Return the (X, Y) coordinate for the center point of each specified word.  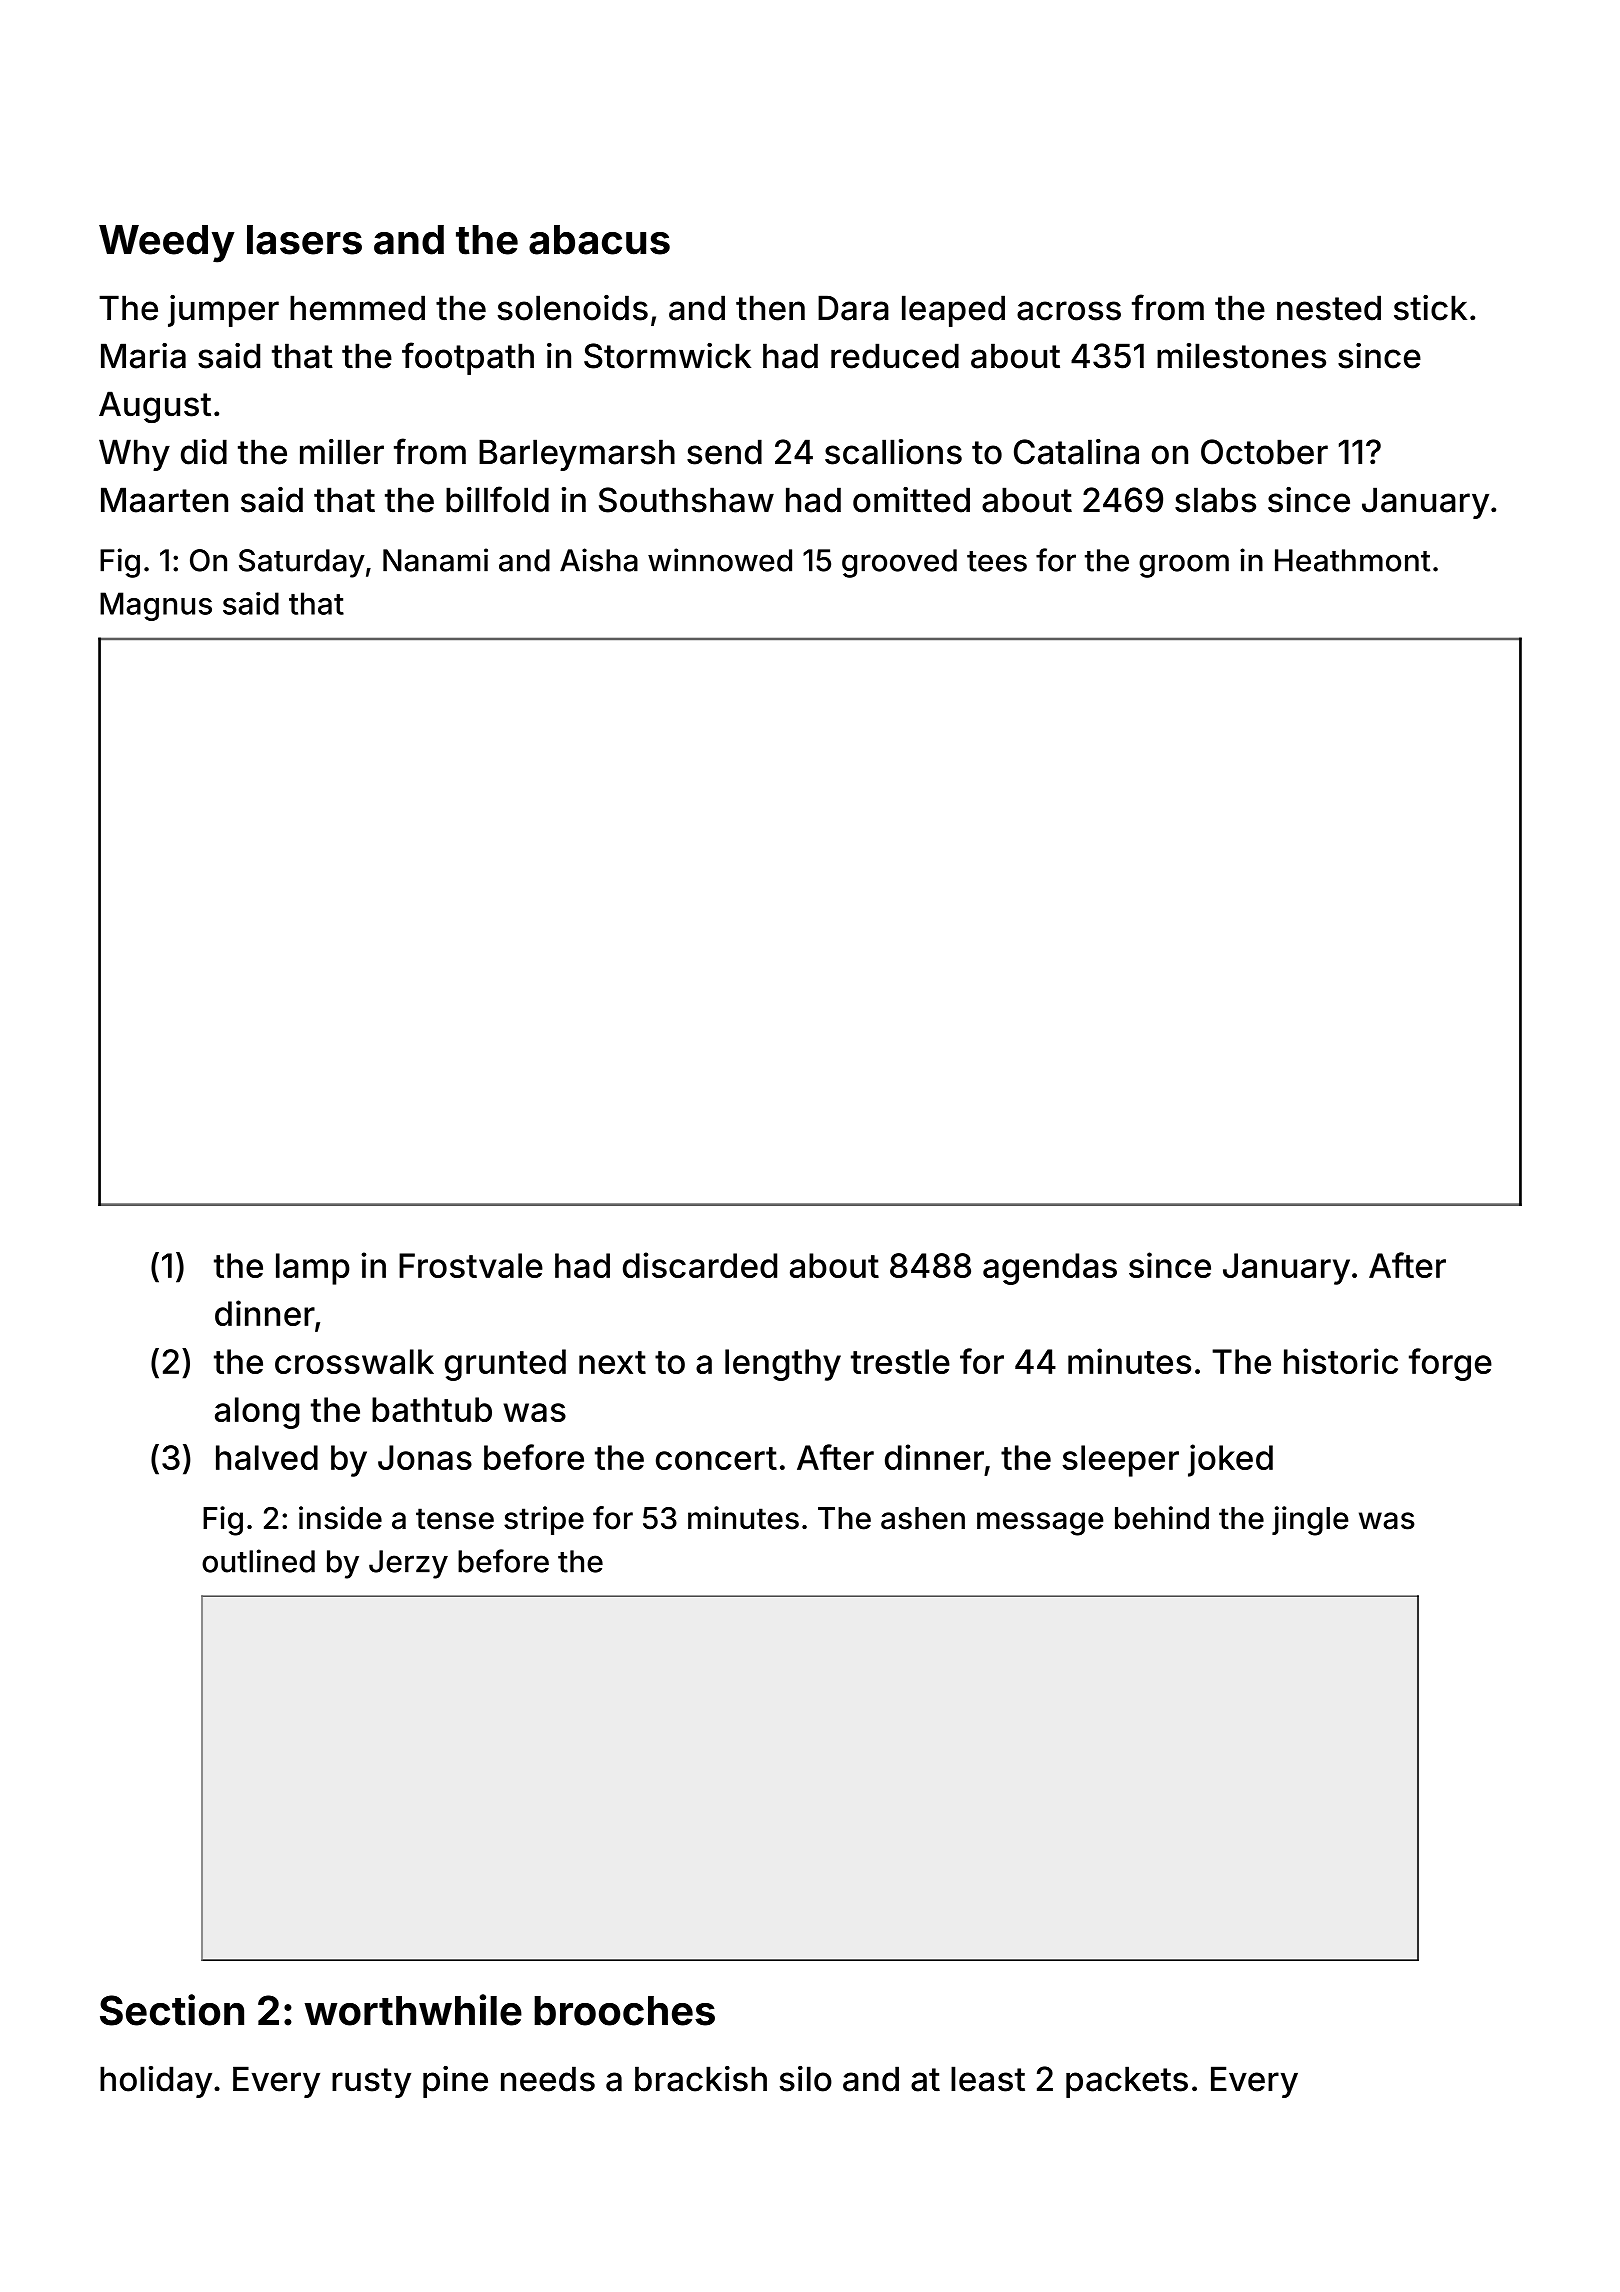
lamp (313, 1269)
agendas (1050, 1269)
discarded (700, 1265)
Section (172, 2010)
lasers (304, 240)
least (988, 2079)
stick (1430, 308)
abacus (599, 240)
